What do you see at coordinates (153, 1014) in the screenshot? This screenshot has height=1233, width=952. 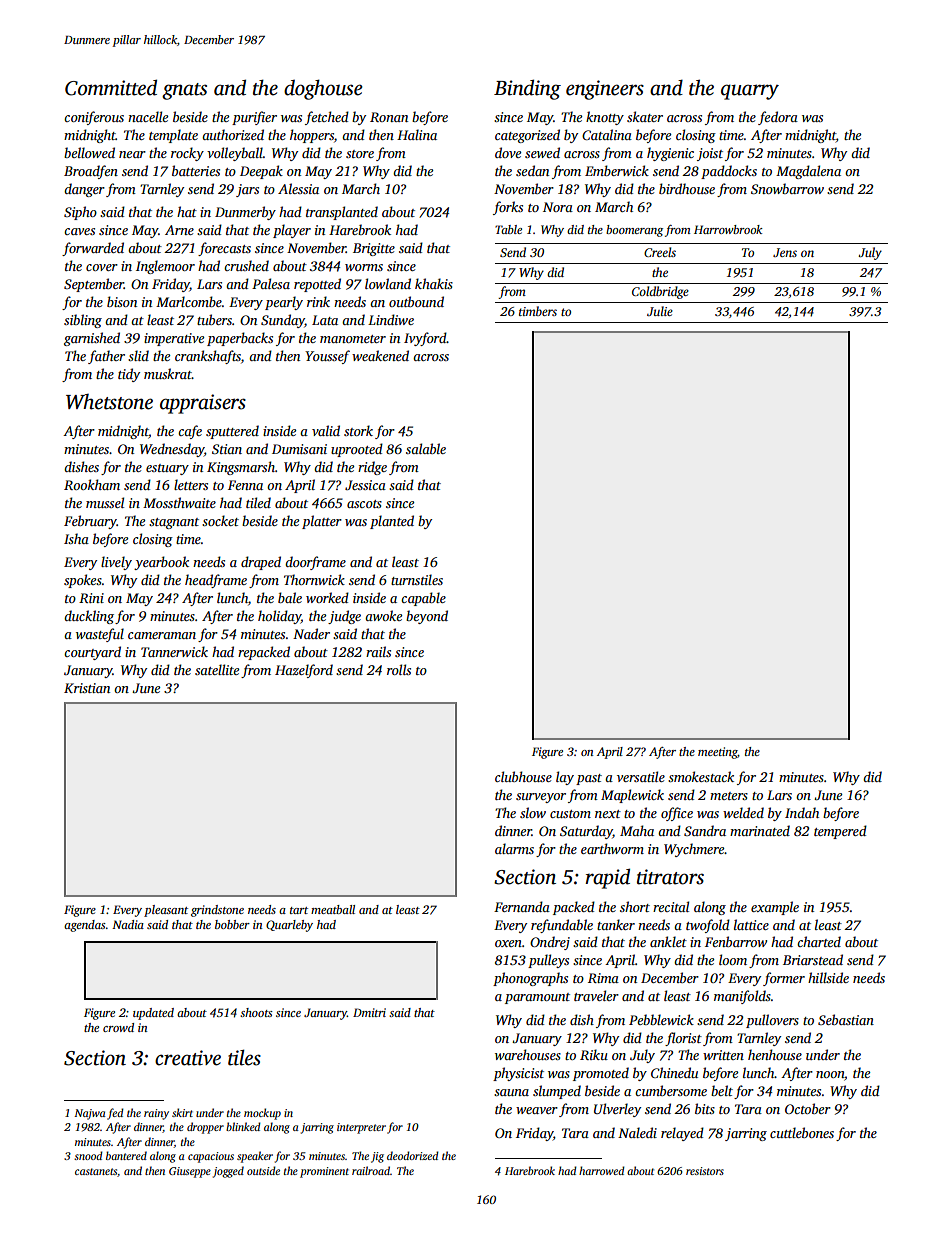 I see `updated` at bounding box center [153, 1014].
